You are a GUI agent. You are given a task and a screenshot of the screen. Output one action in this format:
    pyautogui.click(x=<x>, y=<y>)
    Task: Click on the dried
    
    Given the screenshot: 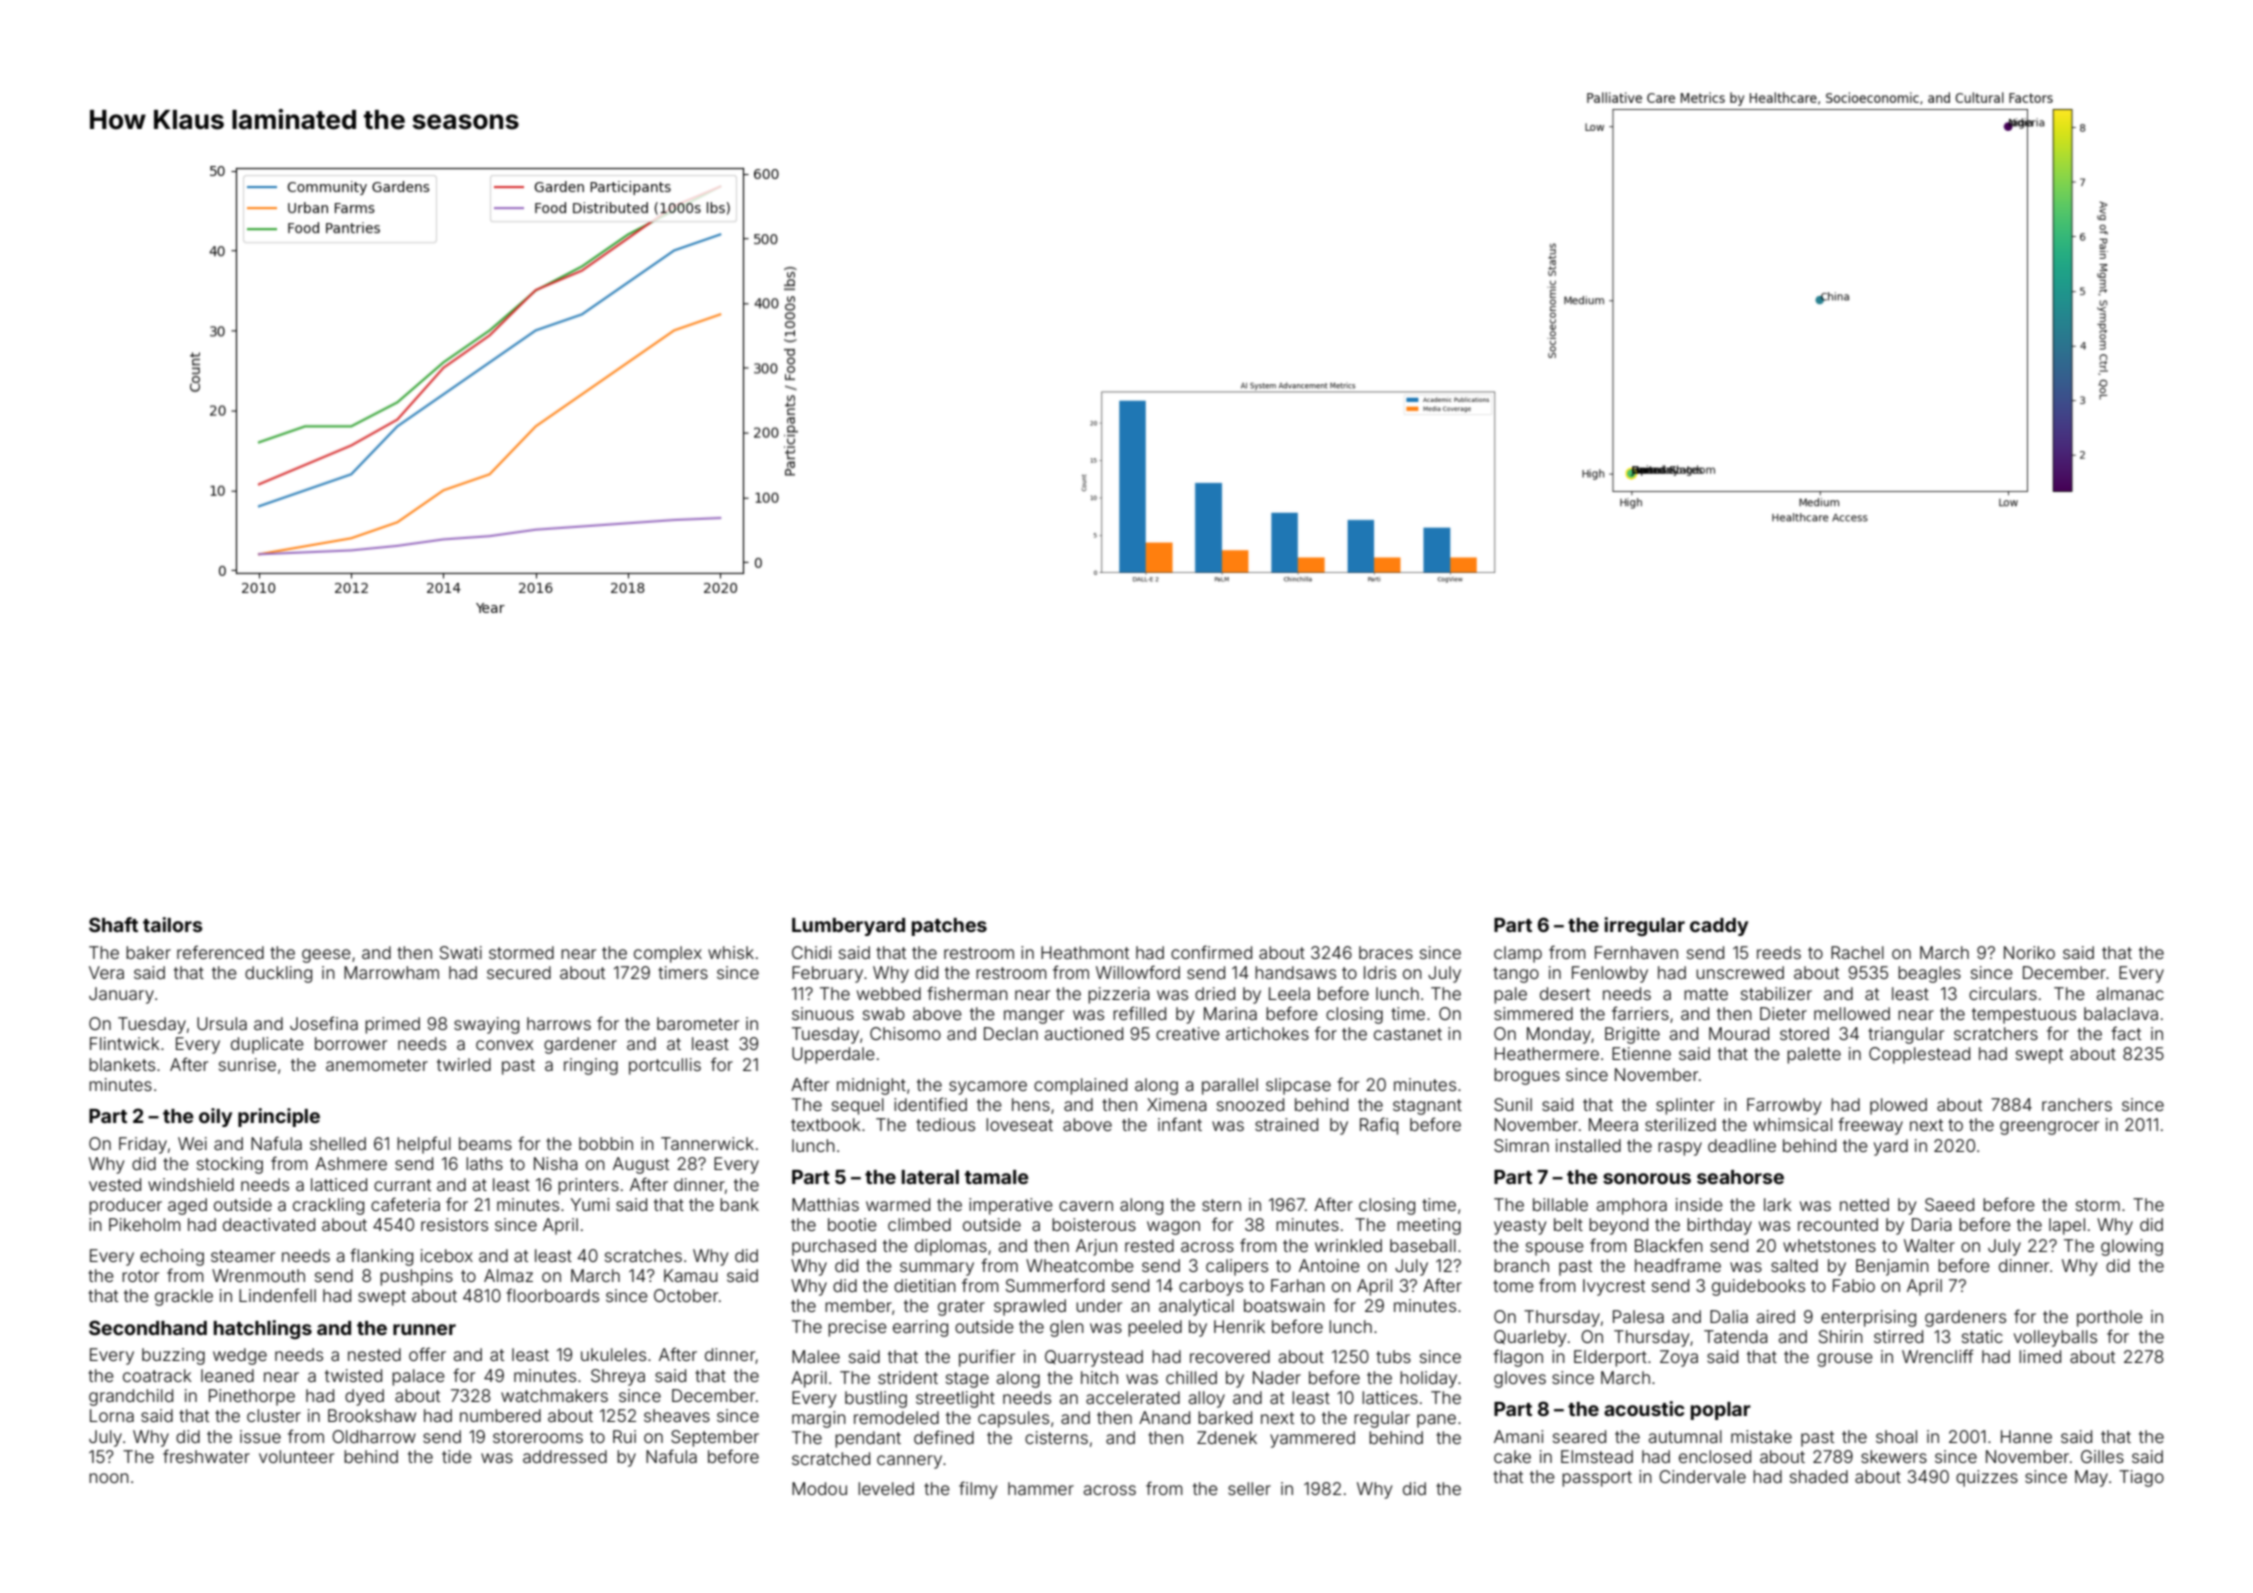 What is the action you would take?
    pyautogui.click(x=1215, y=993)
